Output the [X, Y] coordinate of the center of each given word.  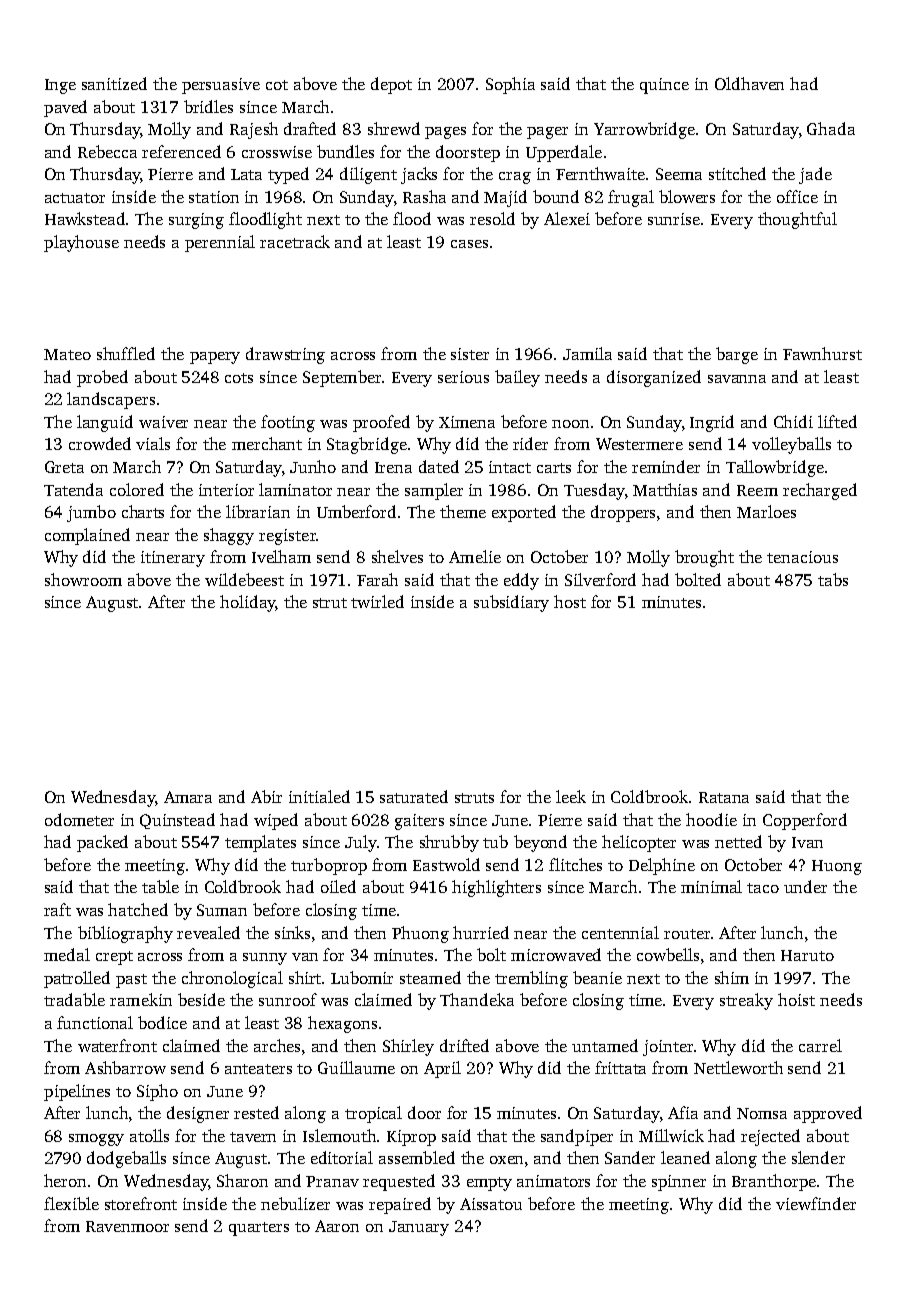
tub [495, 841]
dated [439, 466]
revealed [208, 932]
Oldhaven [749, 83]
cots [239, 378]
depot [391, 85]
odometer [79, 819]
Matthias [665, 489]
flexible [71, 1203]
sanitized [114, 83]
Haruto [807, 955]
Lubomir [362, 977]
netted [738, 841]
